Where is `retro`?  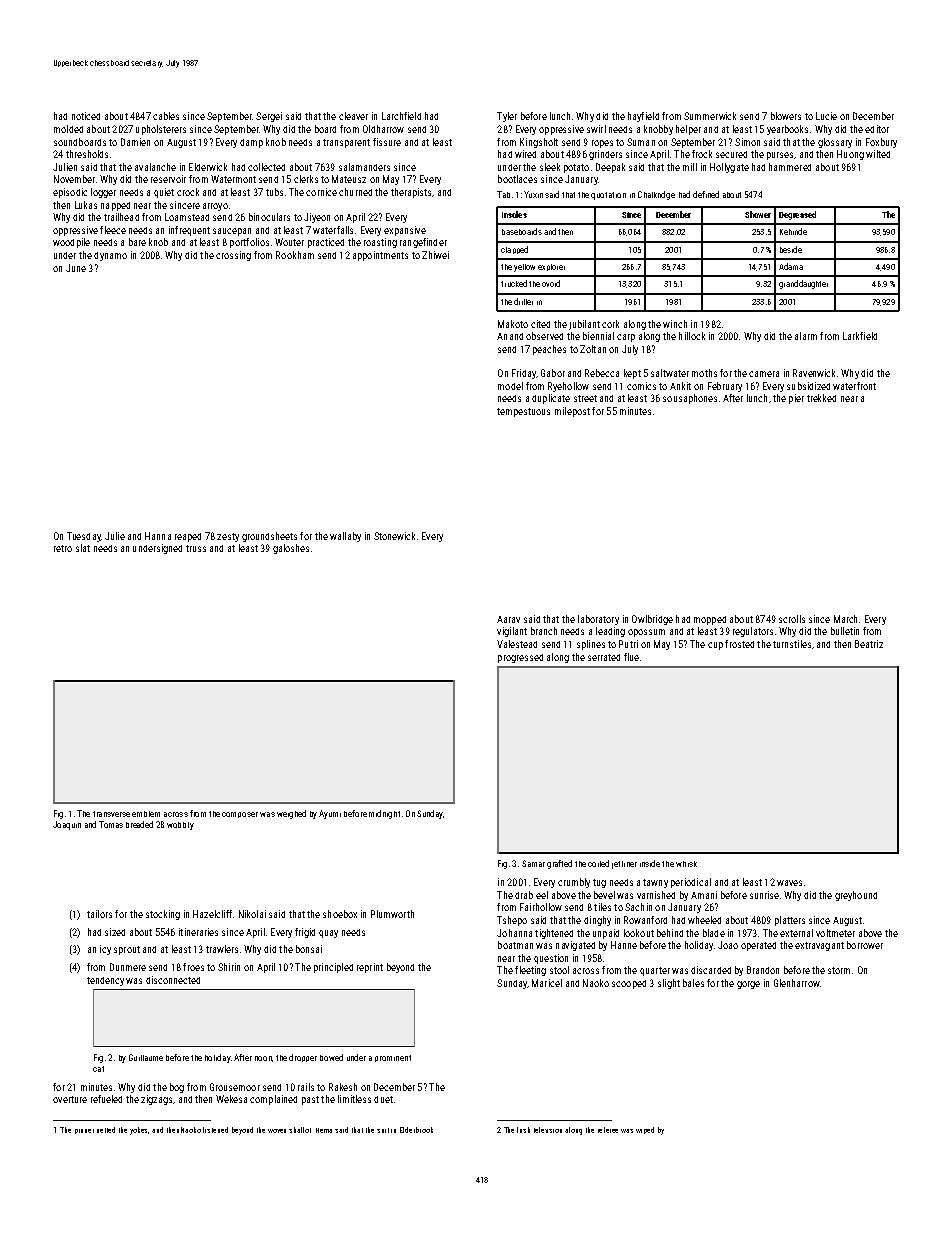 retro is located at coordinates (63, 548).
